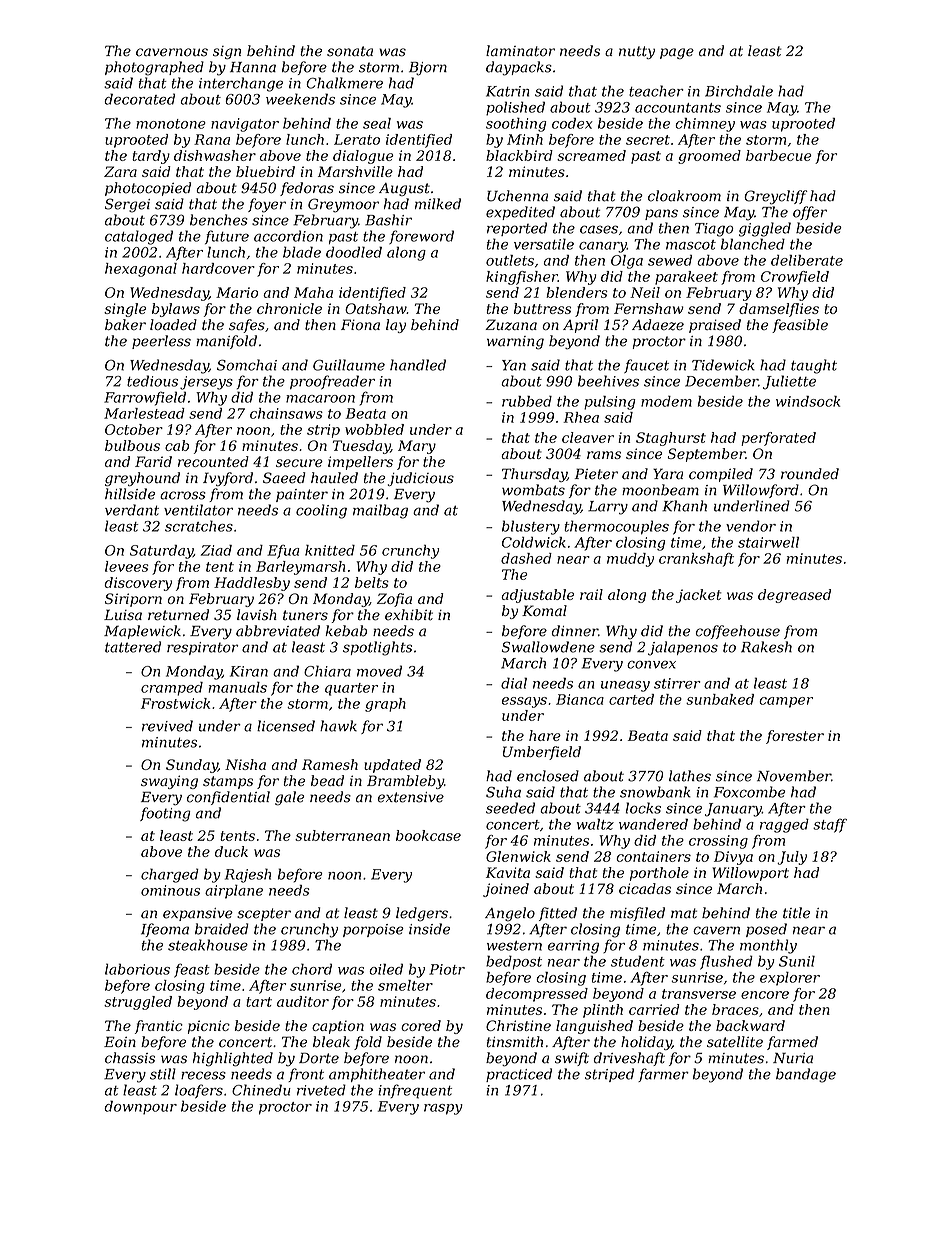 This document has width=952, height=1233. What do you see at coordinates (392, 766) in the document?
I see `updated` at bounding box center [392, 766].
